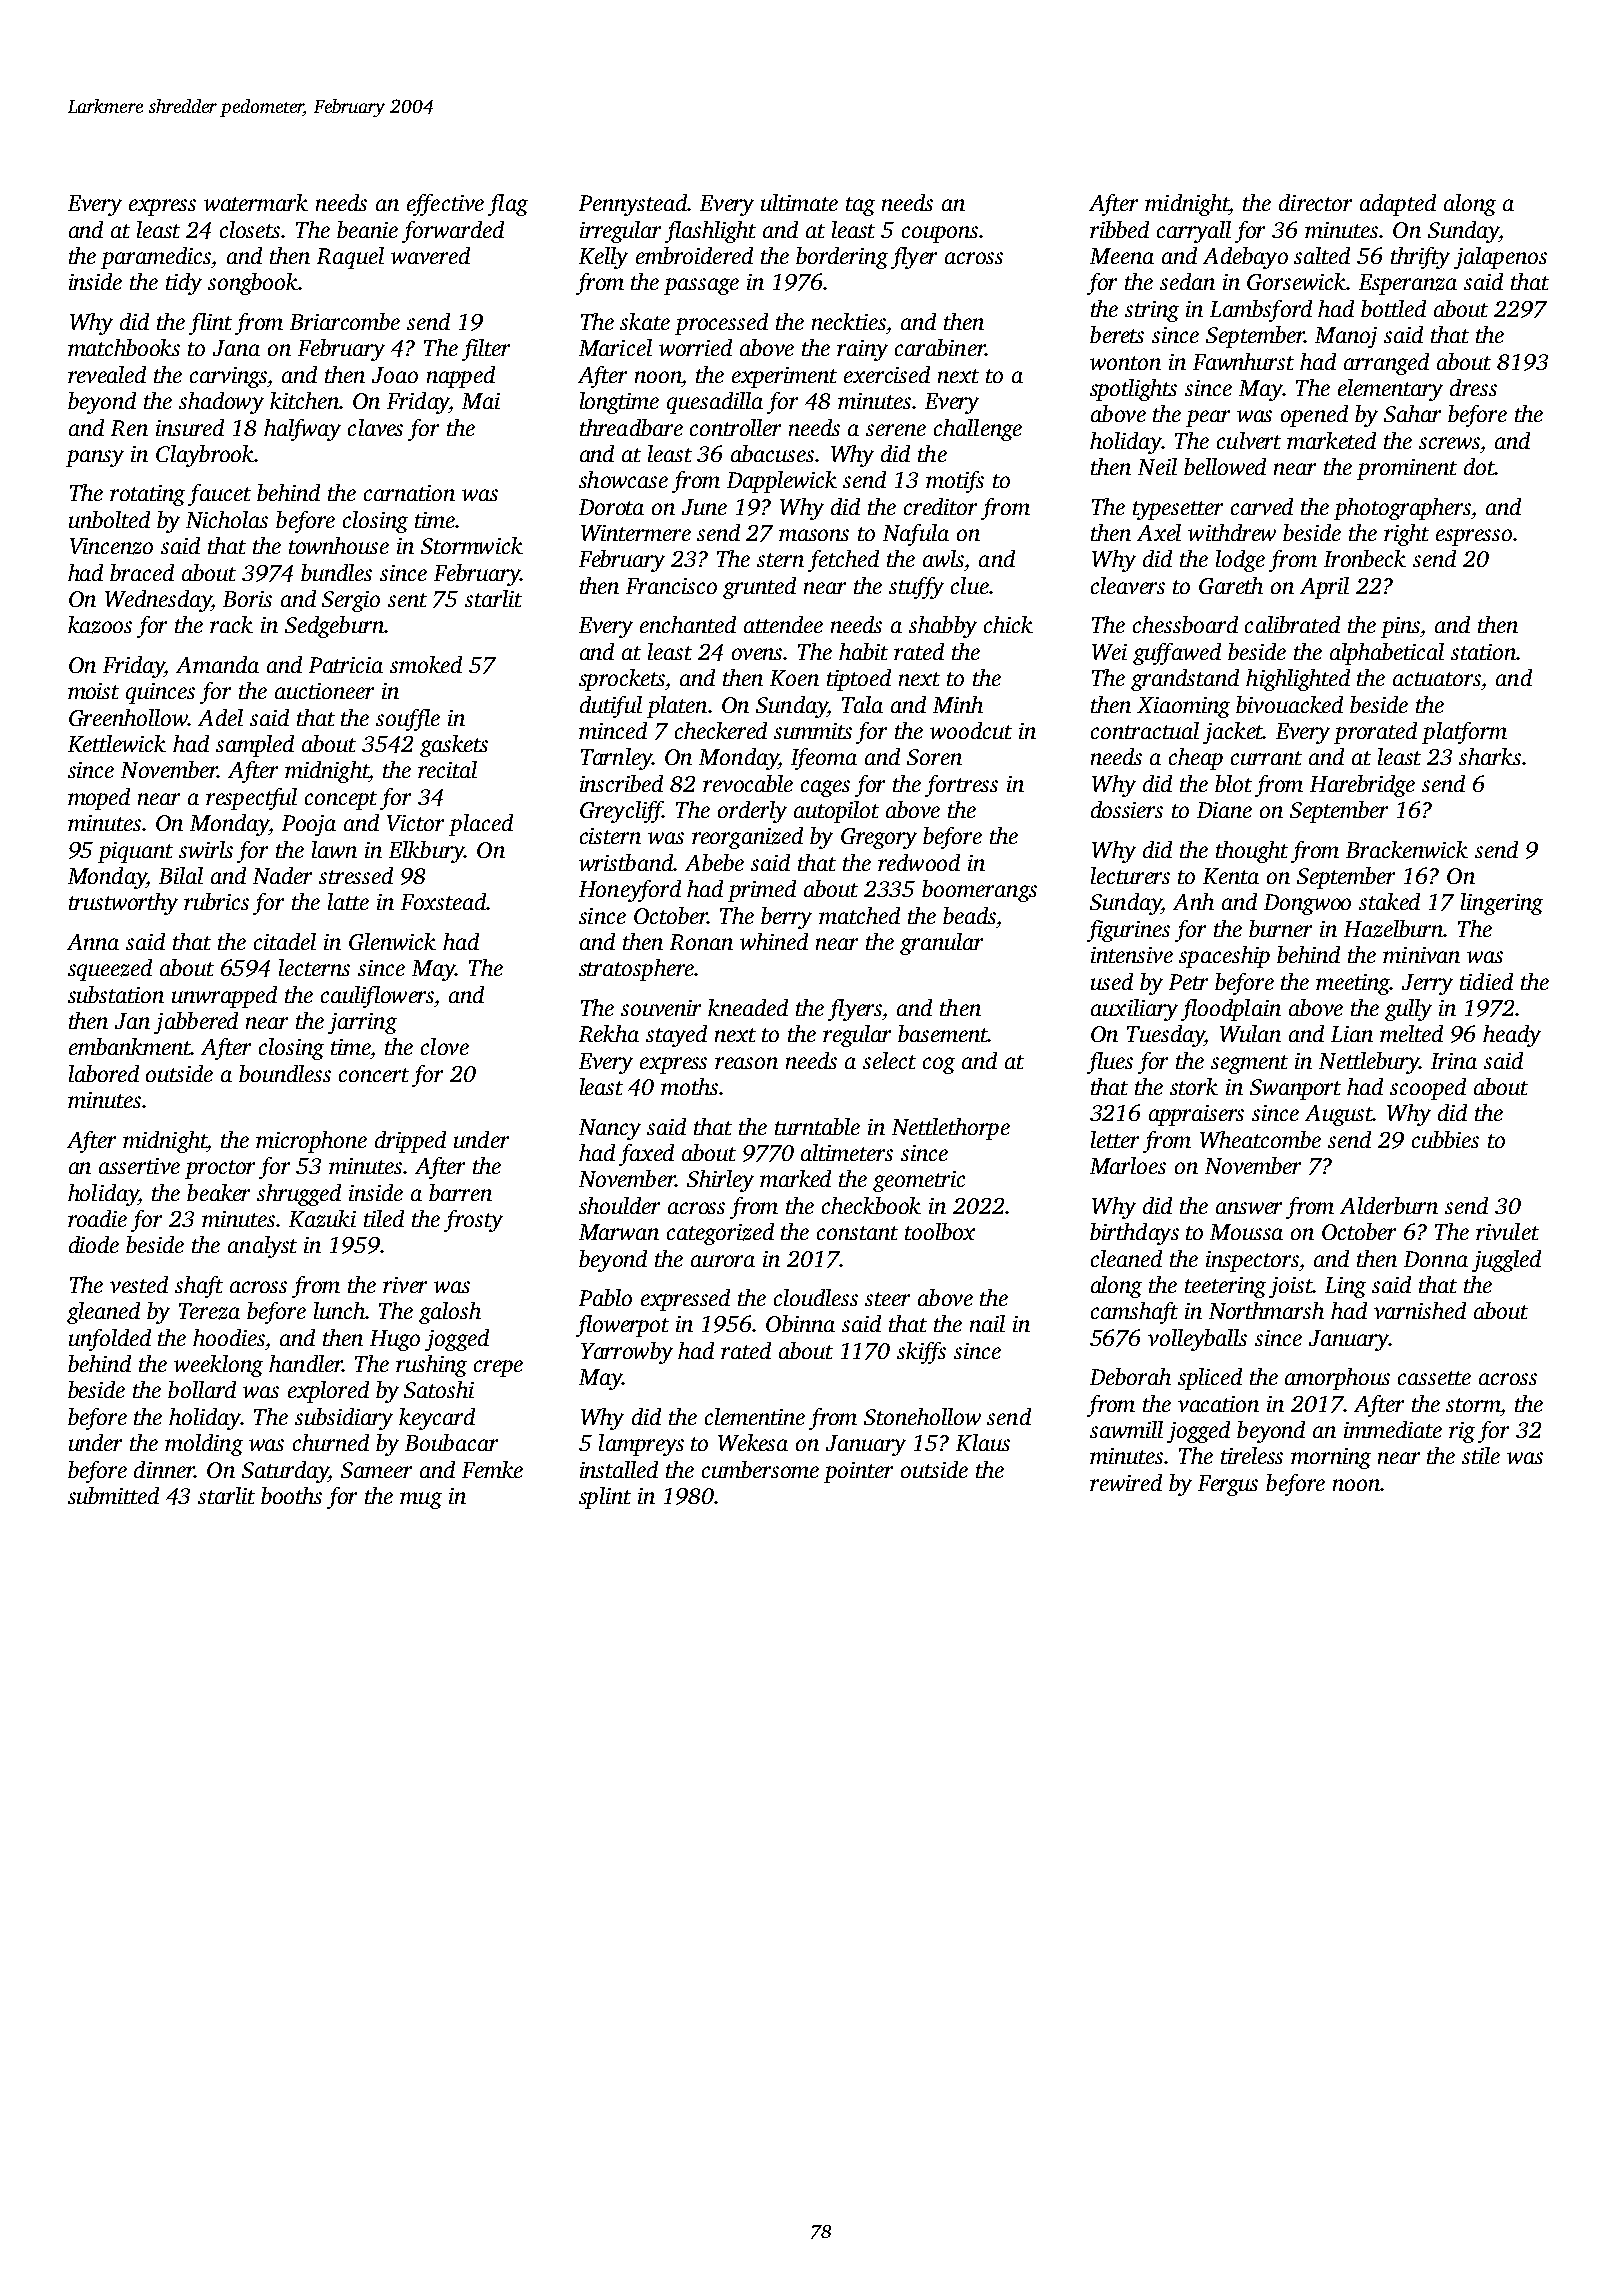 This screenshot has width=1620, height=2292. Describe the element at coordinates (339, 1310) in the screenshot. I see `lunch` at that location.
